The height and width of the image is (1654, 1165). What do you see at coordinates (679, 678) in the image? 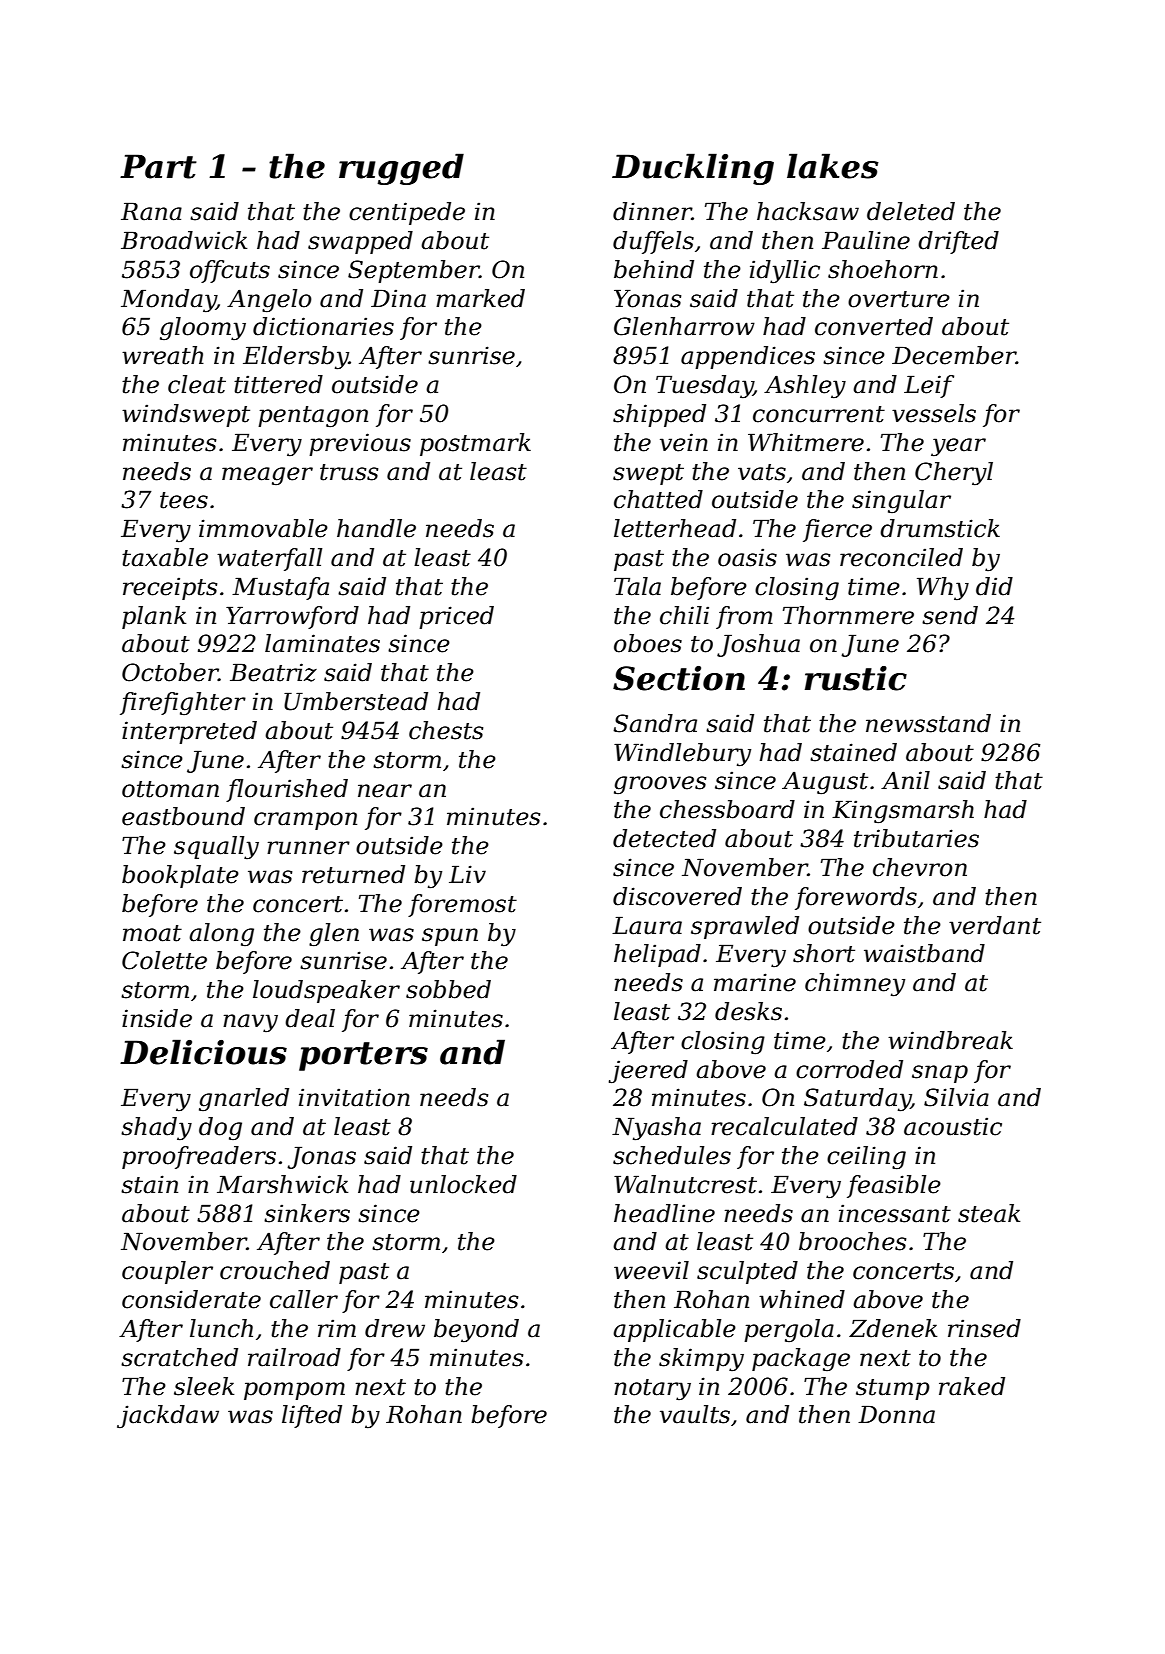
I see `Section` at bounding box center [679, 678].
